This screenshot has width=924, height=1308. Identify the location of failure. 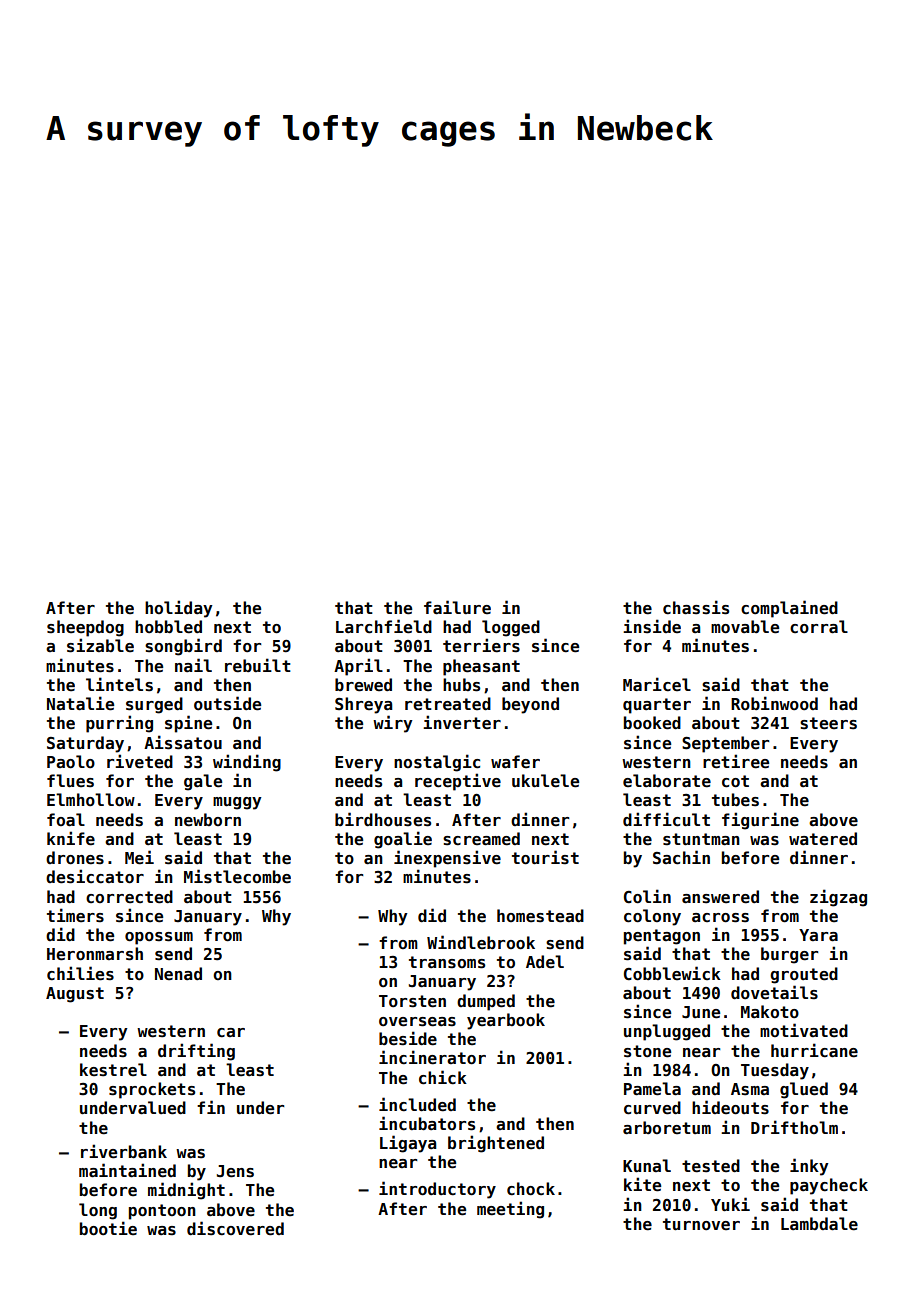
(457, 607).
